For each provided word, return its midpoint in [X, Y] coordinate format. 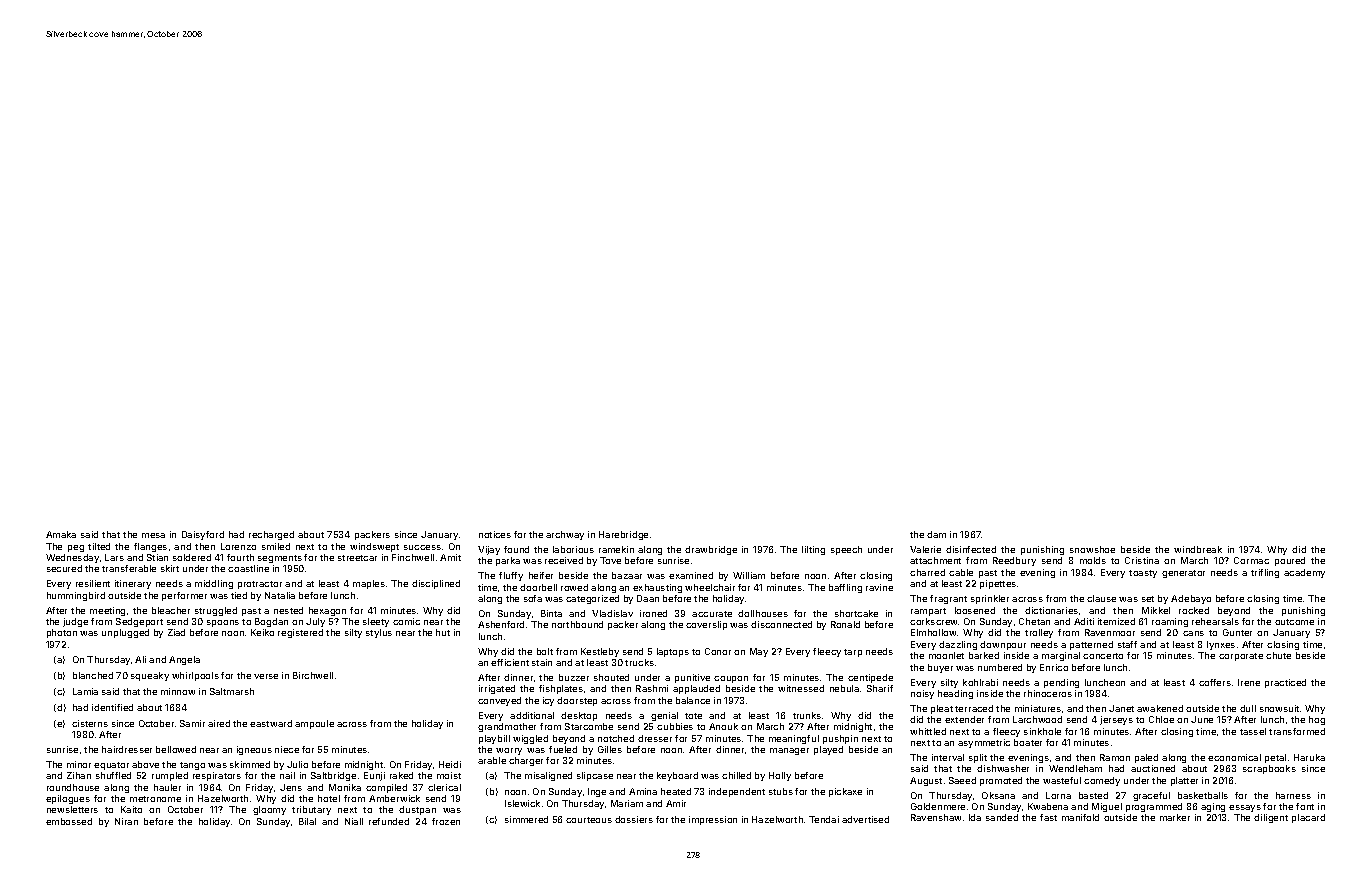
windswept [374, 547]
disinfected [971, 549]
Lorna [1058, 795]
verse [266, 676]
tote [693, 716]
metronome [155, 799]
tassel [1253, 731]
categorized [592, 599]
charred [927, 572]
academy [1304, 573]
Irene [1249, 682]
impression [713, 820]
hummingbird [76, 596]
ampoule [314, 724]
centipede [870, 678]
